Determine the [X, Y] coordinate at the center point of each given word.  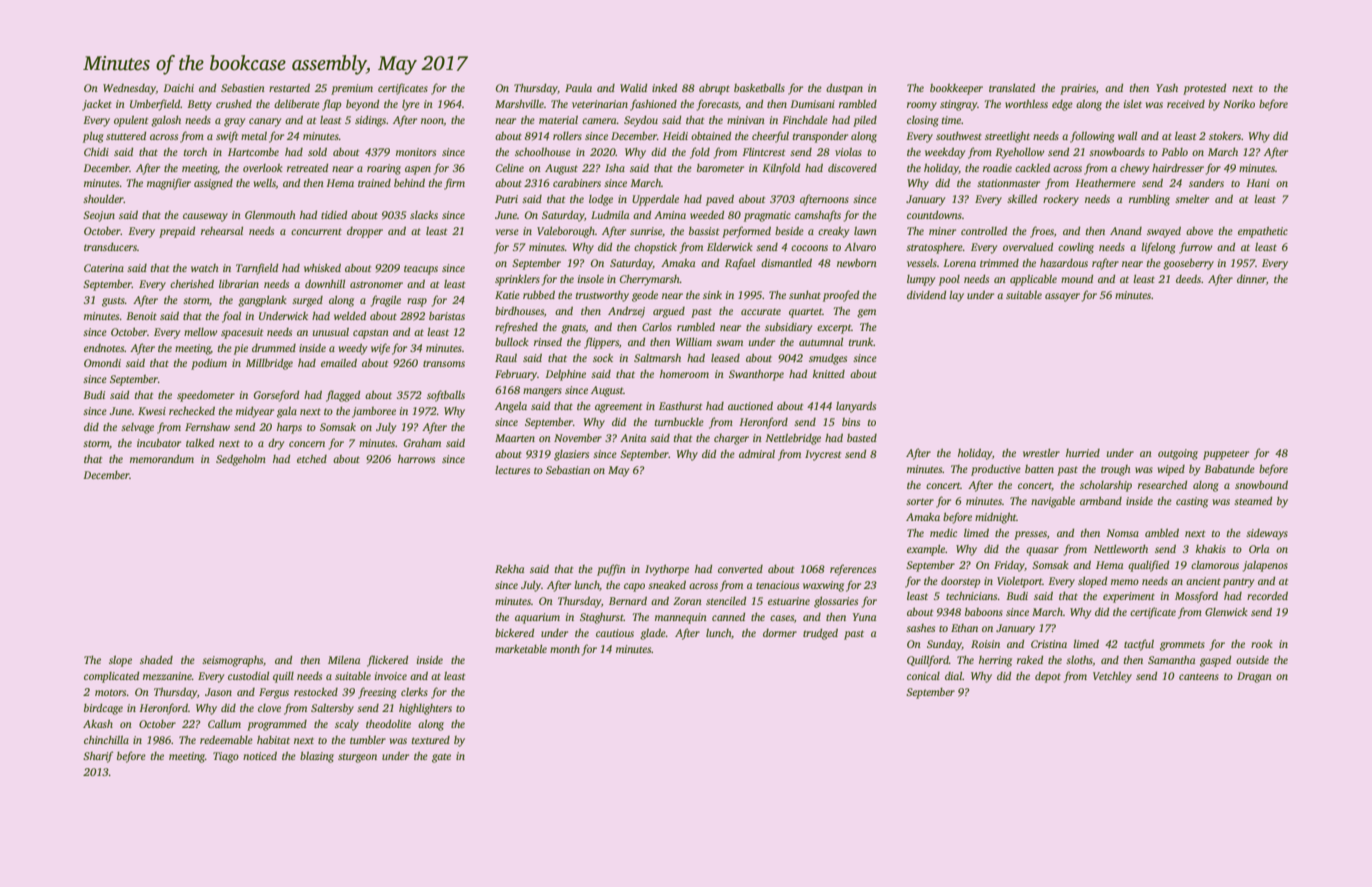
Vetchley [1112, 677]
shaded [156, 659]
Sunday [944, 645]
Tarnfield [257, 269]
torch [195, 151]
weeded [707, 214]
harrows [416, 459]
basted [862, 438]
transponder [820, 137]
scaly [347, 725]
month [565, 648]
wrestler [1041, 452]
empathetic [1263, 232]
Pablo [1174, 152]
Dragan [1254, 677]
